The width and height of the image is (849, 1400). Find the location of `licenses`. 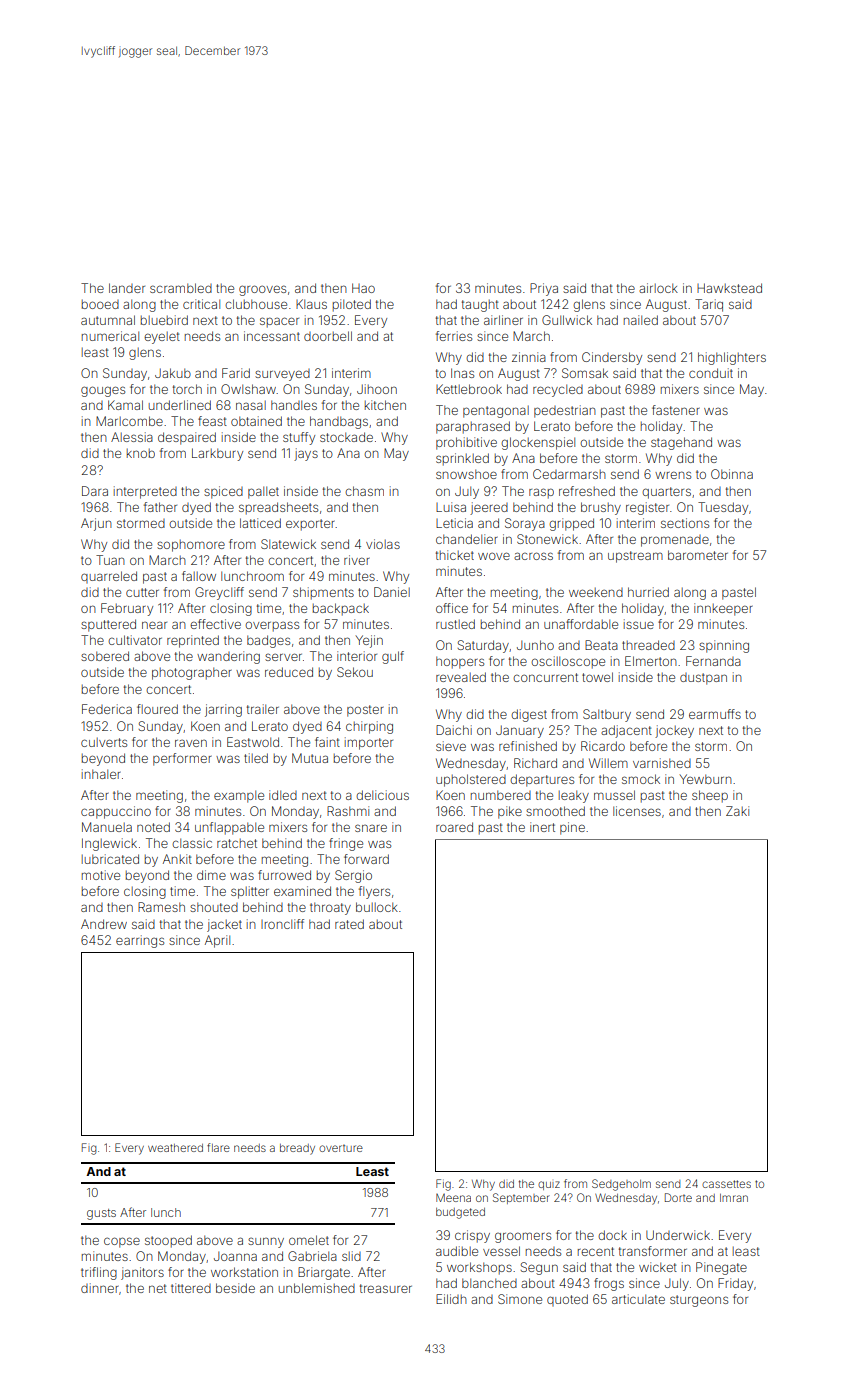

licenses is located at coordinates (637, 811).
